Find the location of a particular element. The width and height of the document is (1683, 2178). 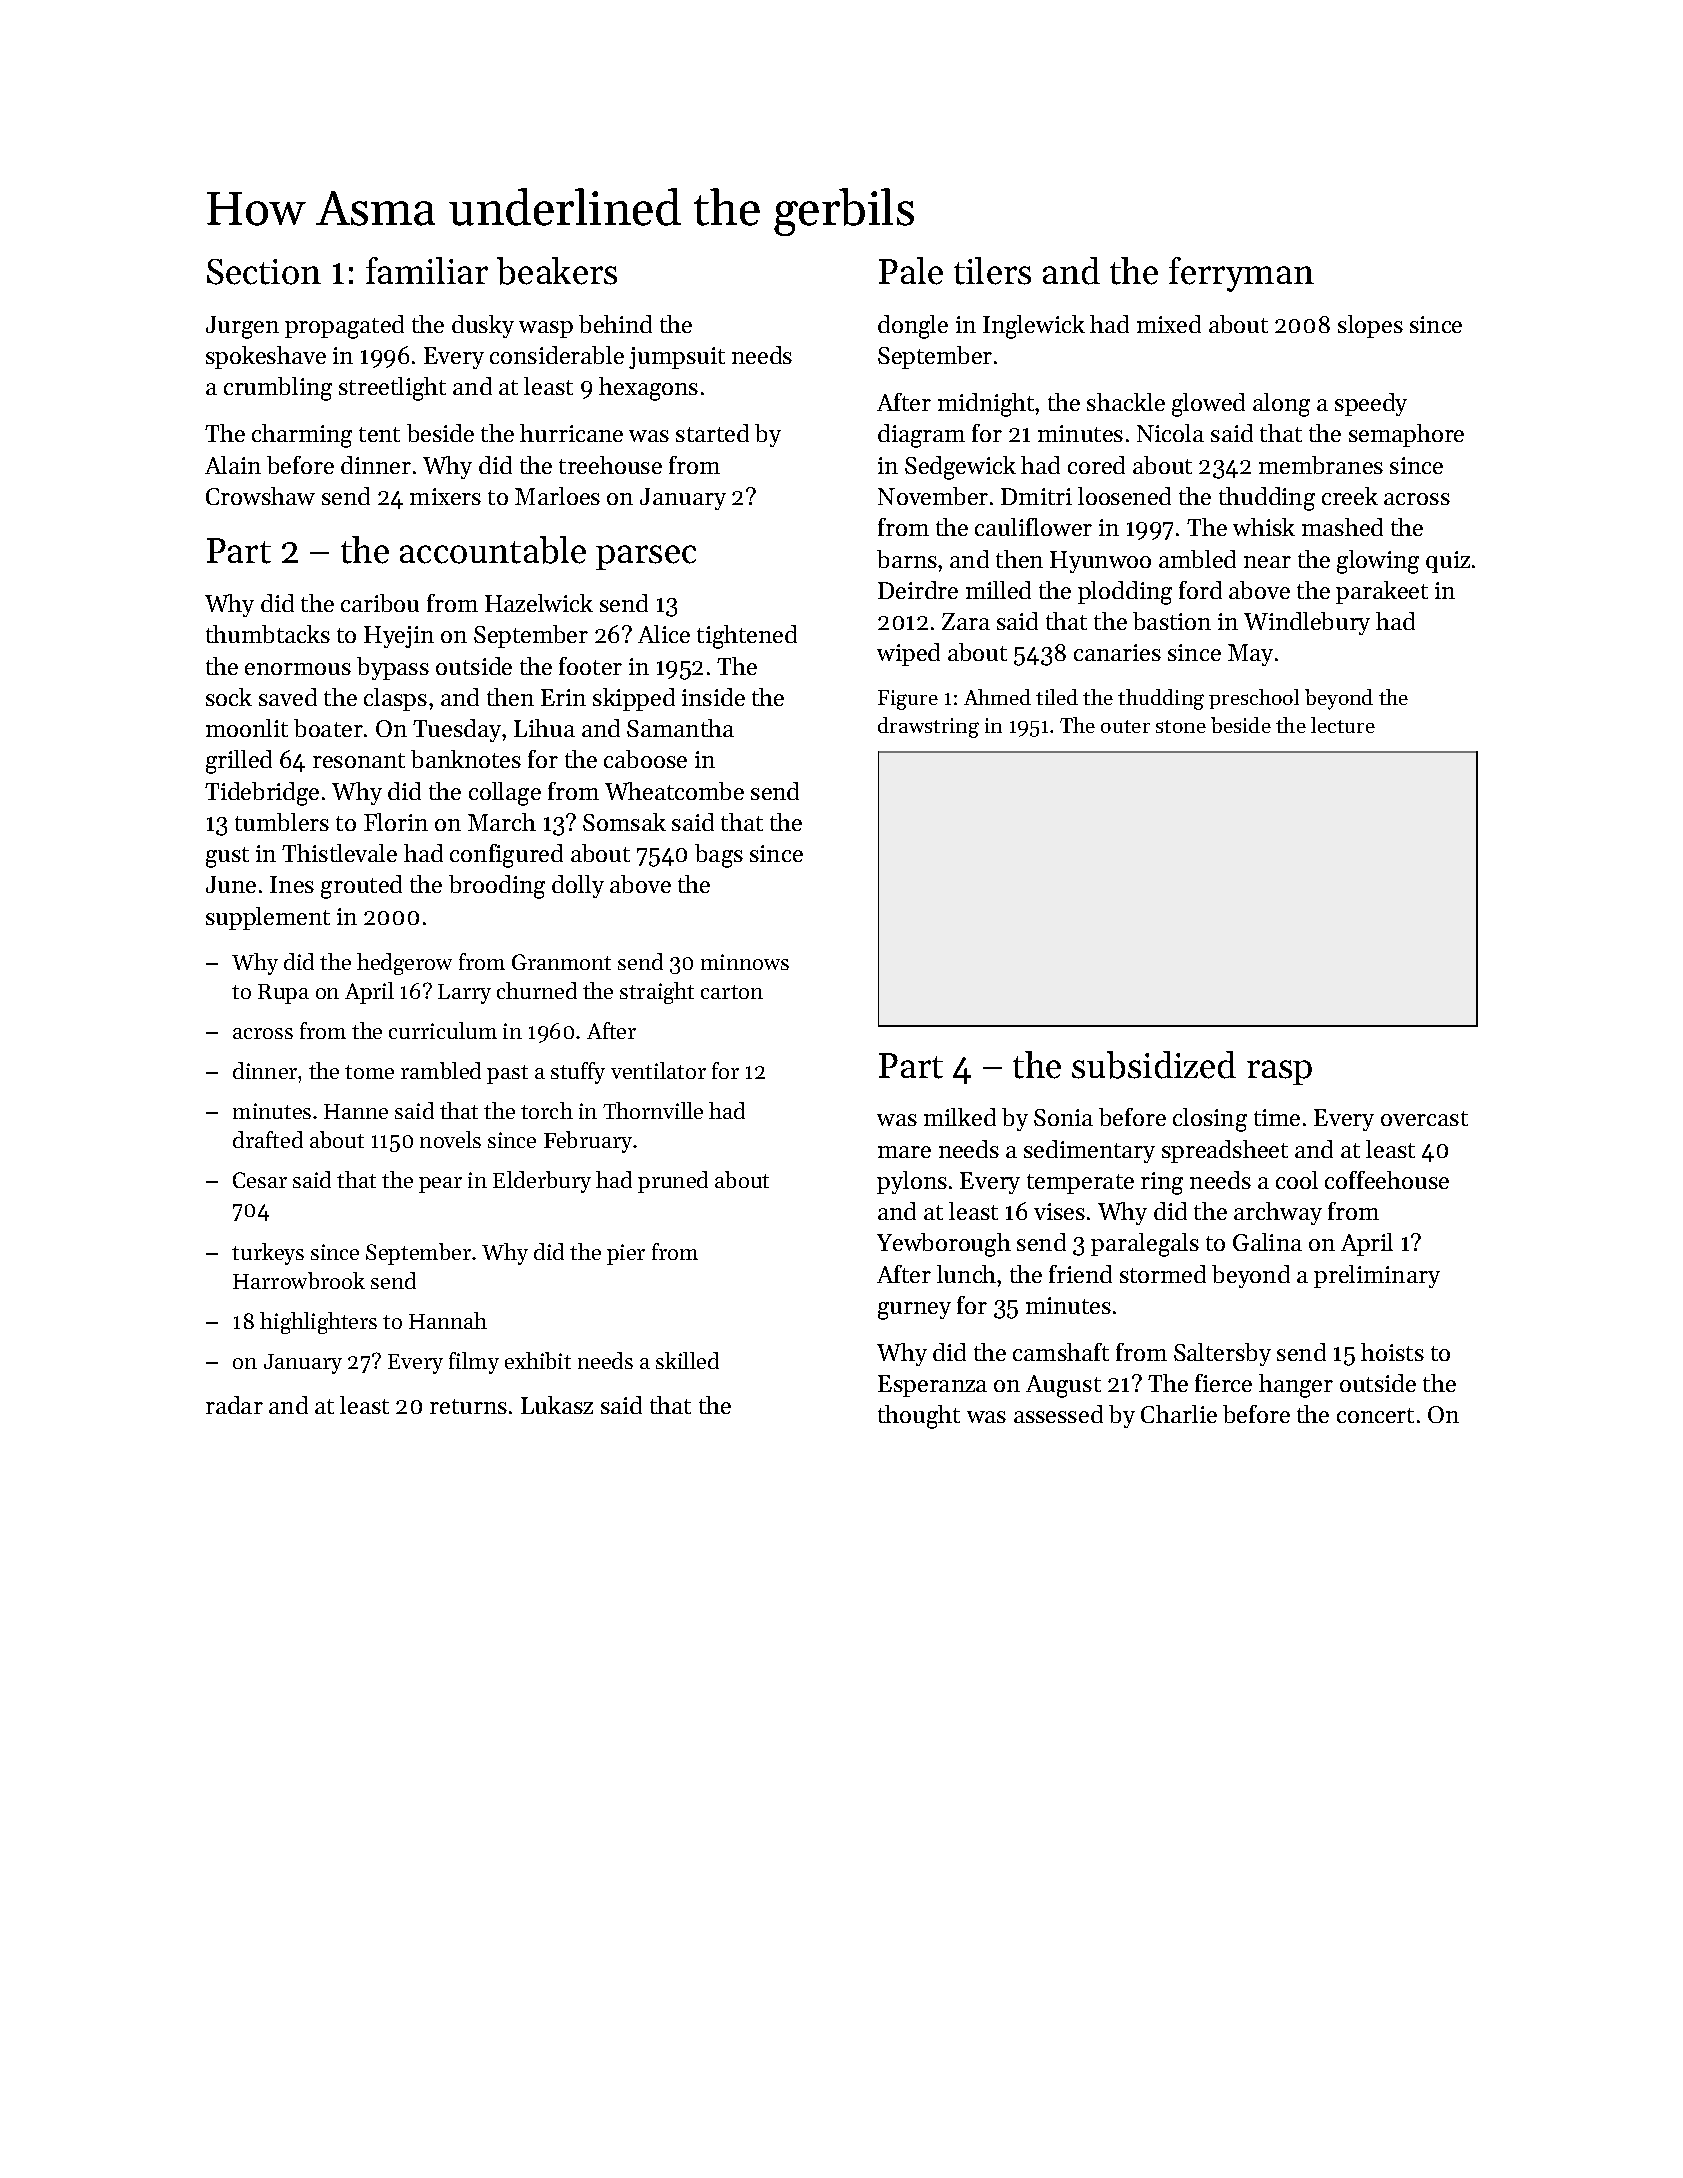

Esperanza is located at coordinates (932, 1386).
